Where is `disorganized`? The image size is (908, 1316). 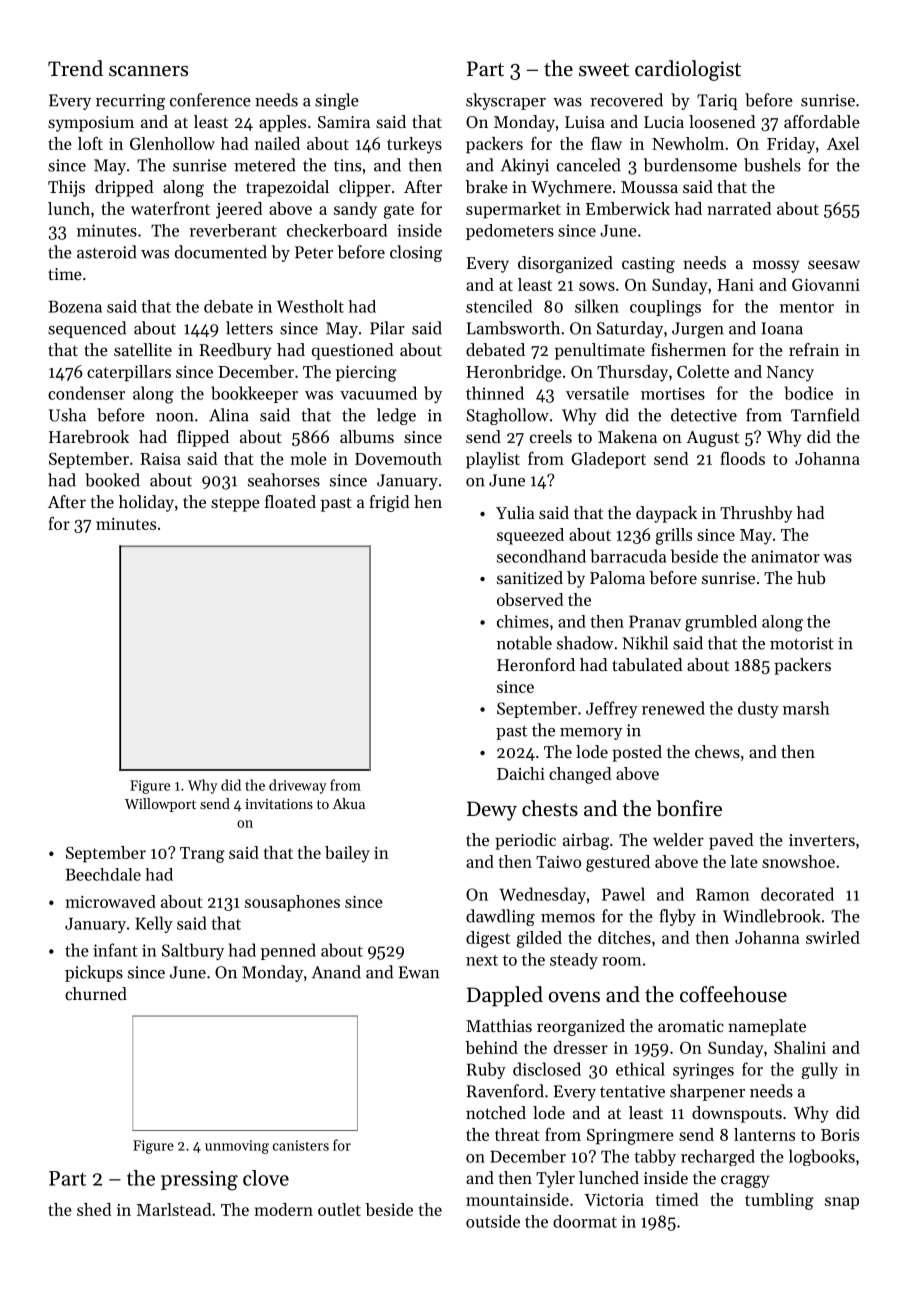
disorganized is located at coordinates (565, 264).
